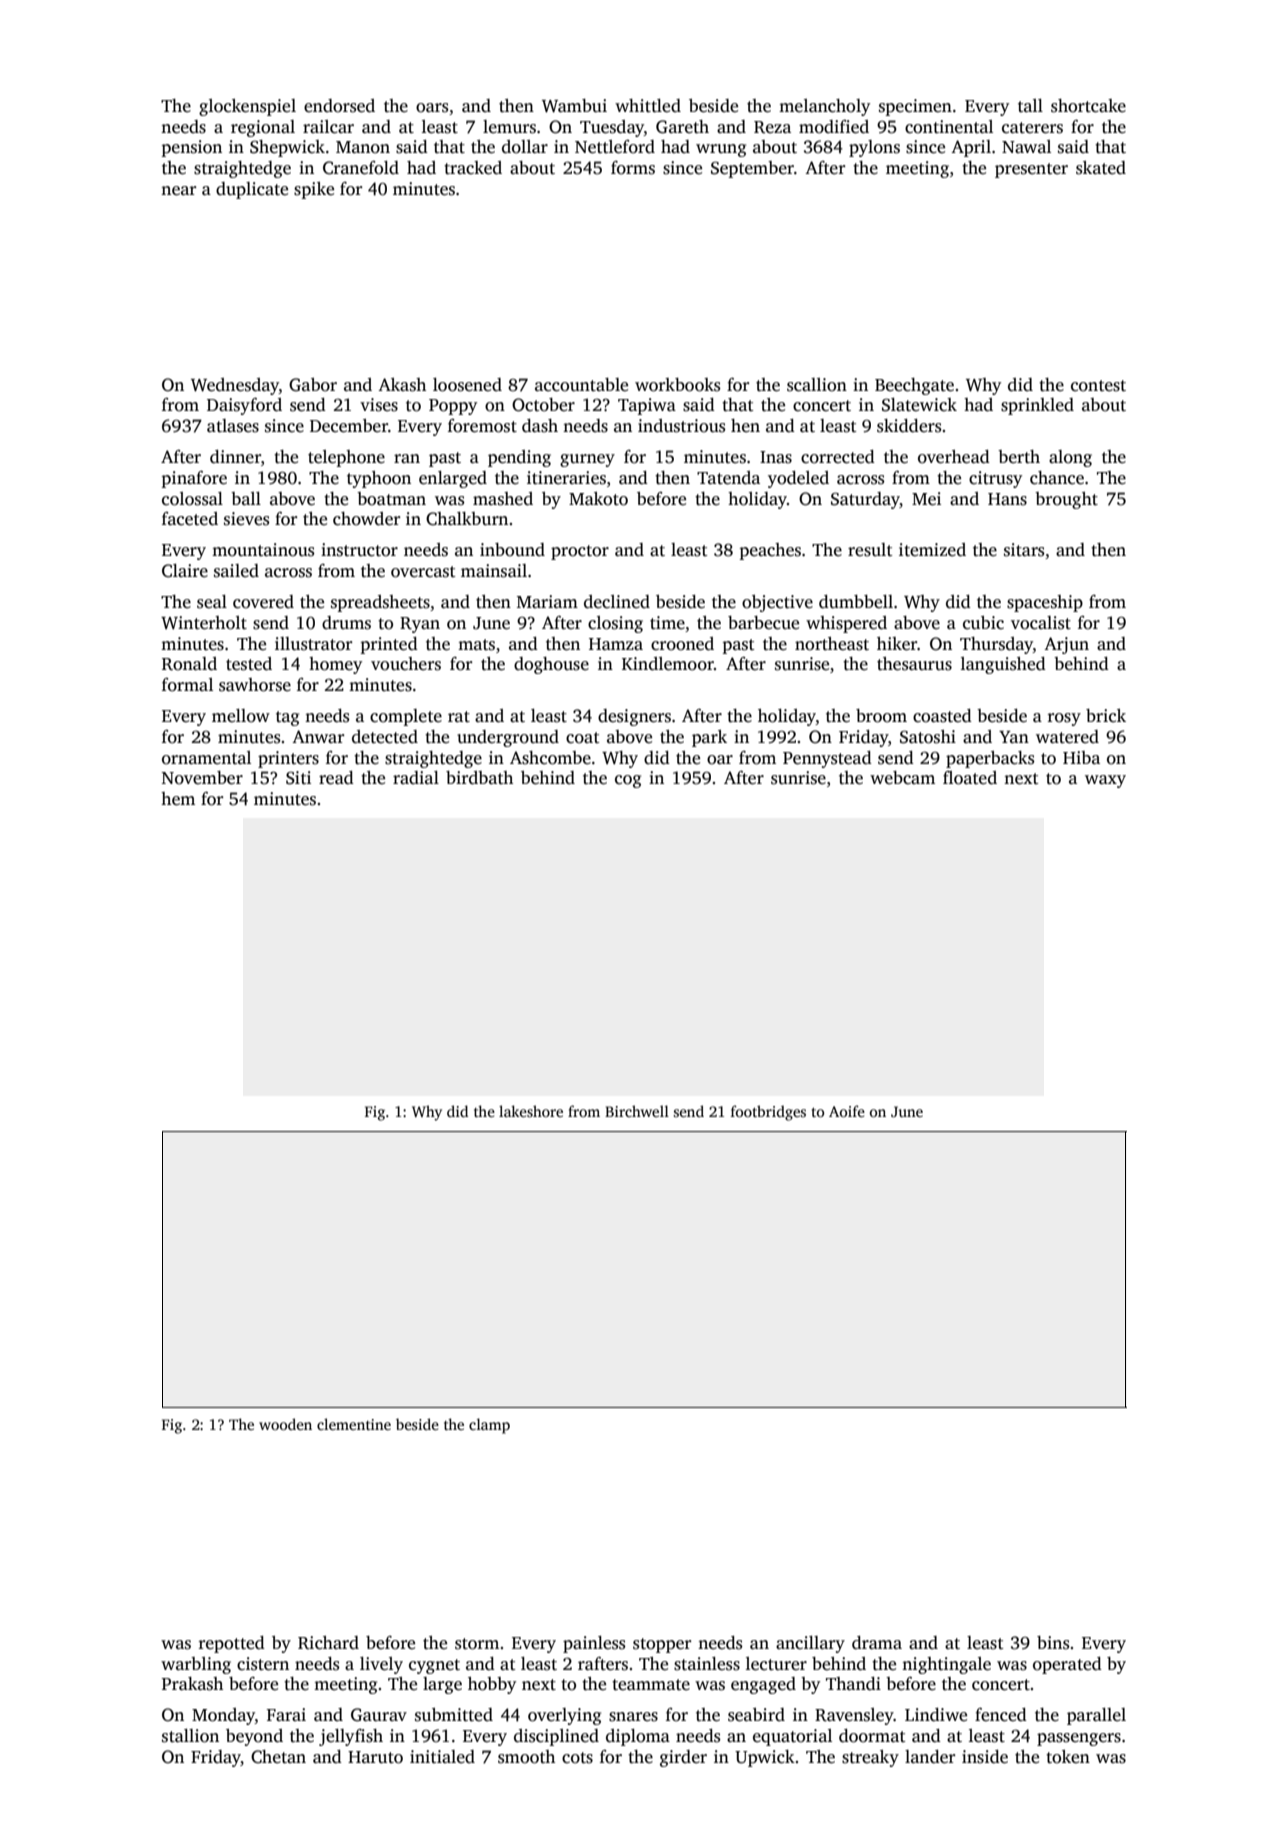 The width and height of the page is (1288, 1822). Describe the element at coordinates (298, 778) in the page. I see `Siti` at that location.
